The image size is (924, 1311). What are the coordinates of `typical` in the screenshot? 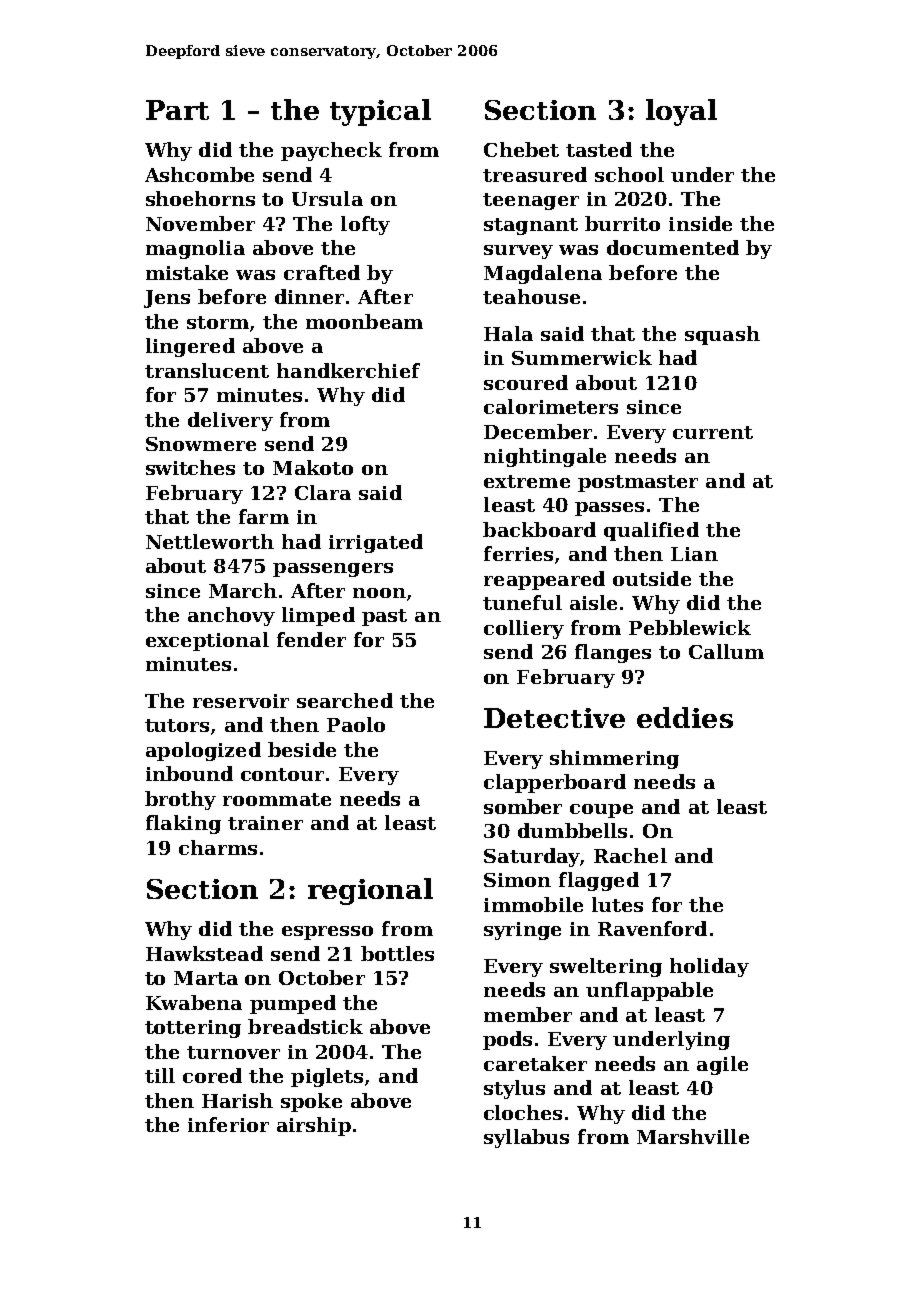 It's located at (380, 112).
